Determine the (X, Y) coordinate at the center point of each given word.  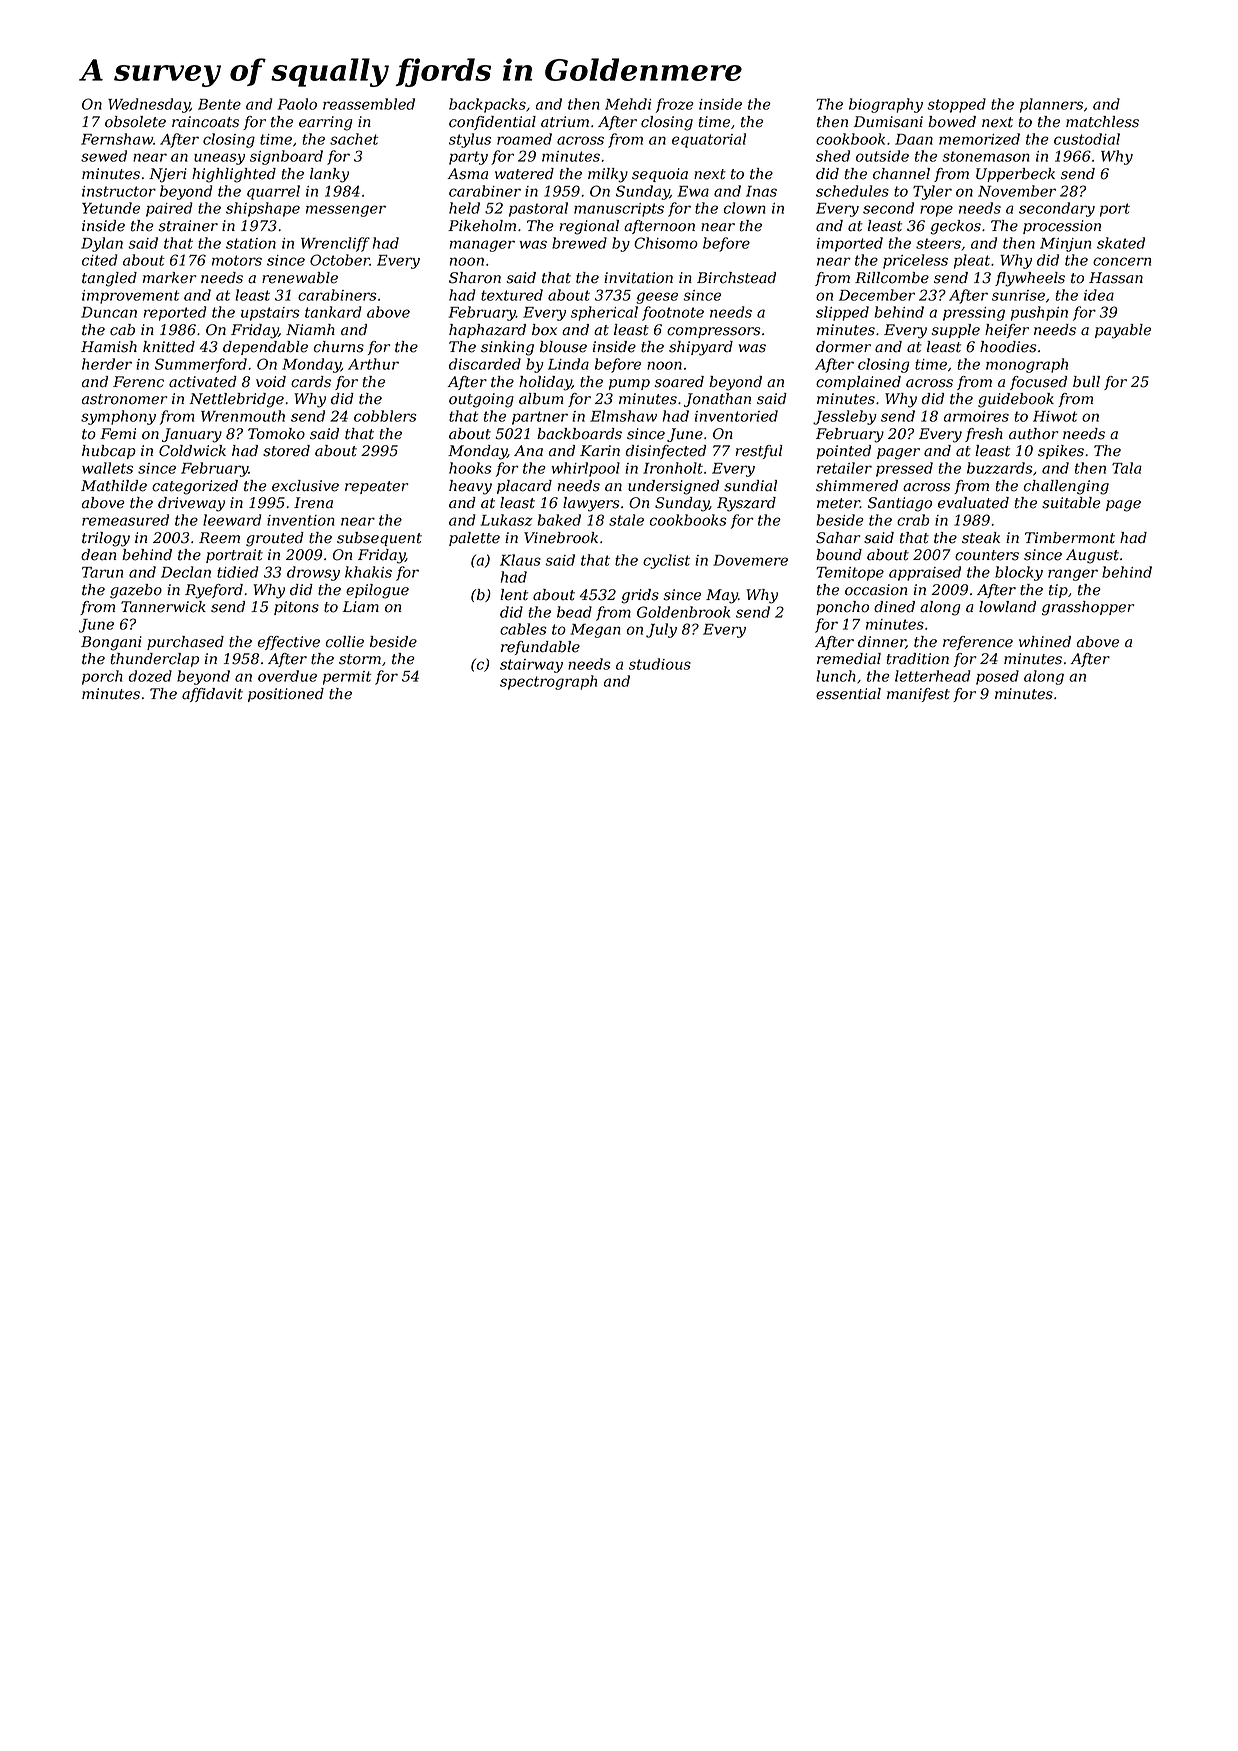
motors (237, 260)
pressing (974, 314)
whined (1045, 642)
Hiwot (1055, 416)
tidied (238, 572)
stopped (956, 105)
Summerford (201, 365)
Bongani (111, 643)
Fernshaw (117, 139)
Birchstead (736, 278)
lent (514, 595)
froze (675, 105)
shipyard (701, 348)
